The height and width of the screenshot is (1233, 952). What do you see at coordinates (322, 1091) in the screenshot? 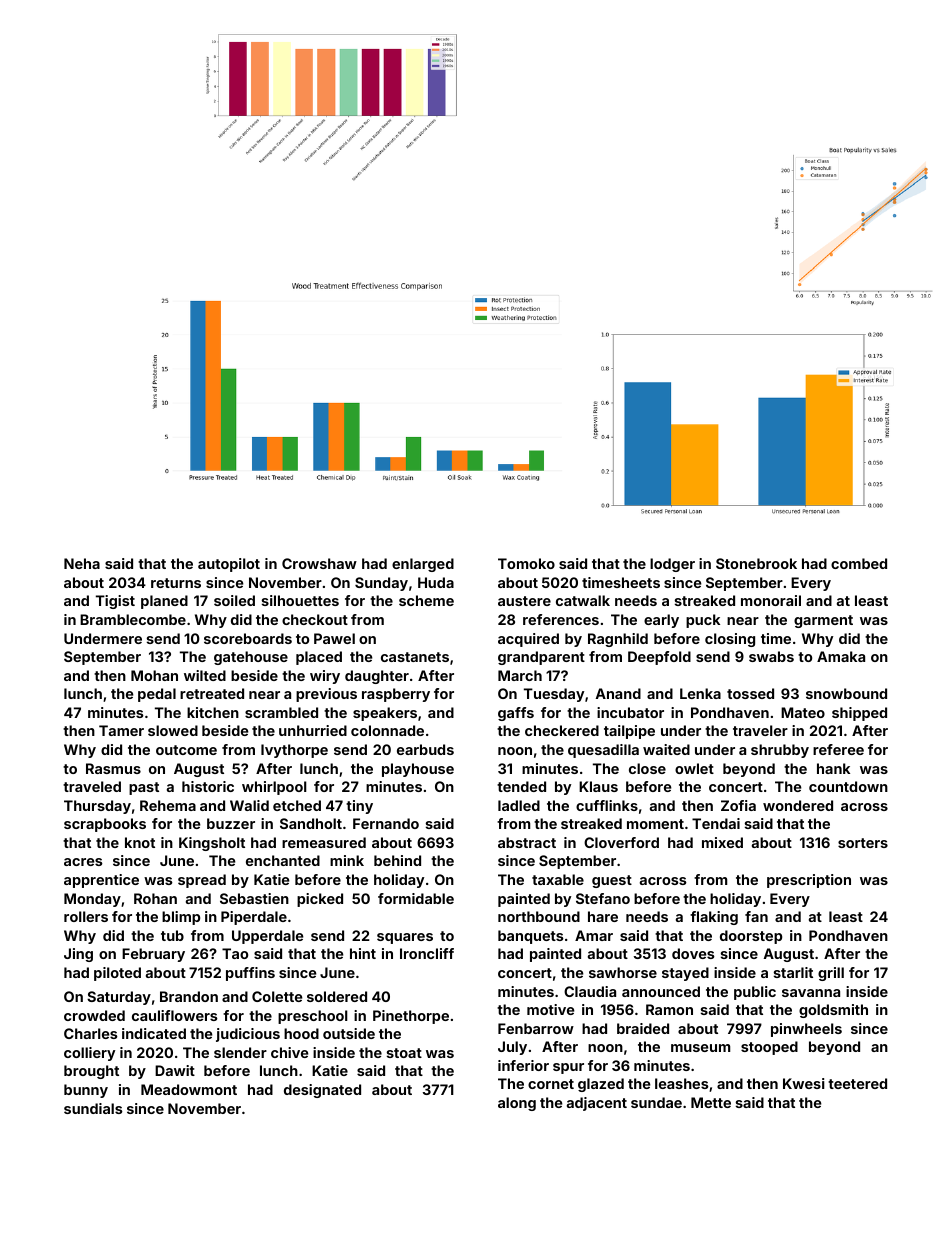
I see `designated` at bounding box center [322, 1091].
